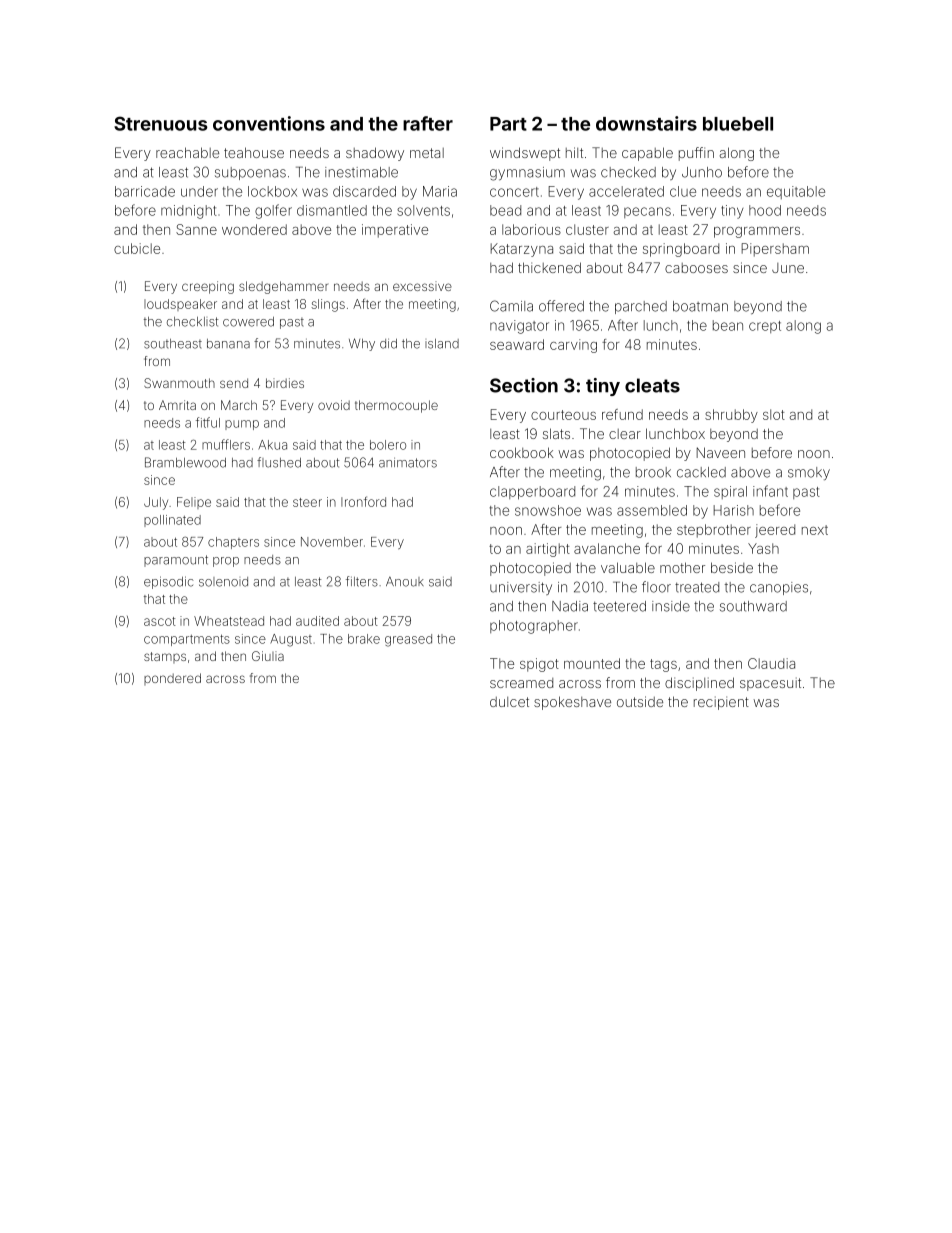 This screenshot has height=1233, width=952. I want to click on creeping, so click(208, 287).
